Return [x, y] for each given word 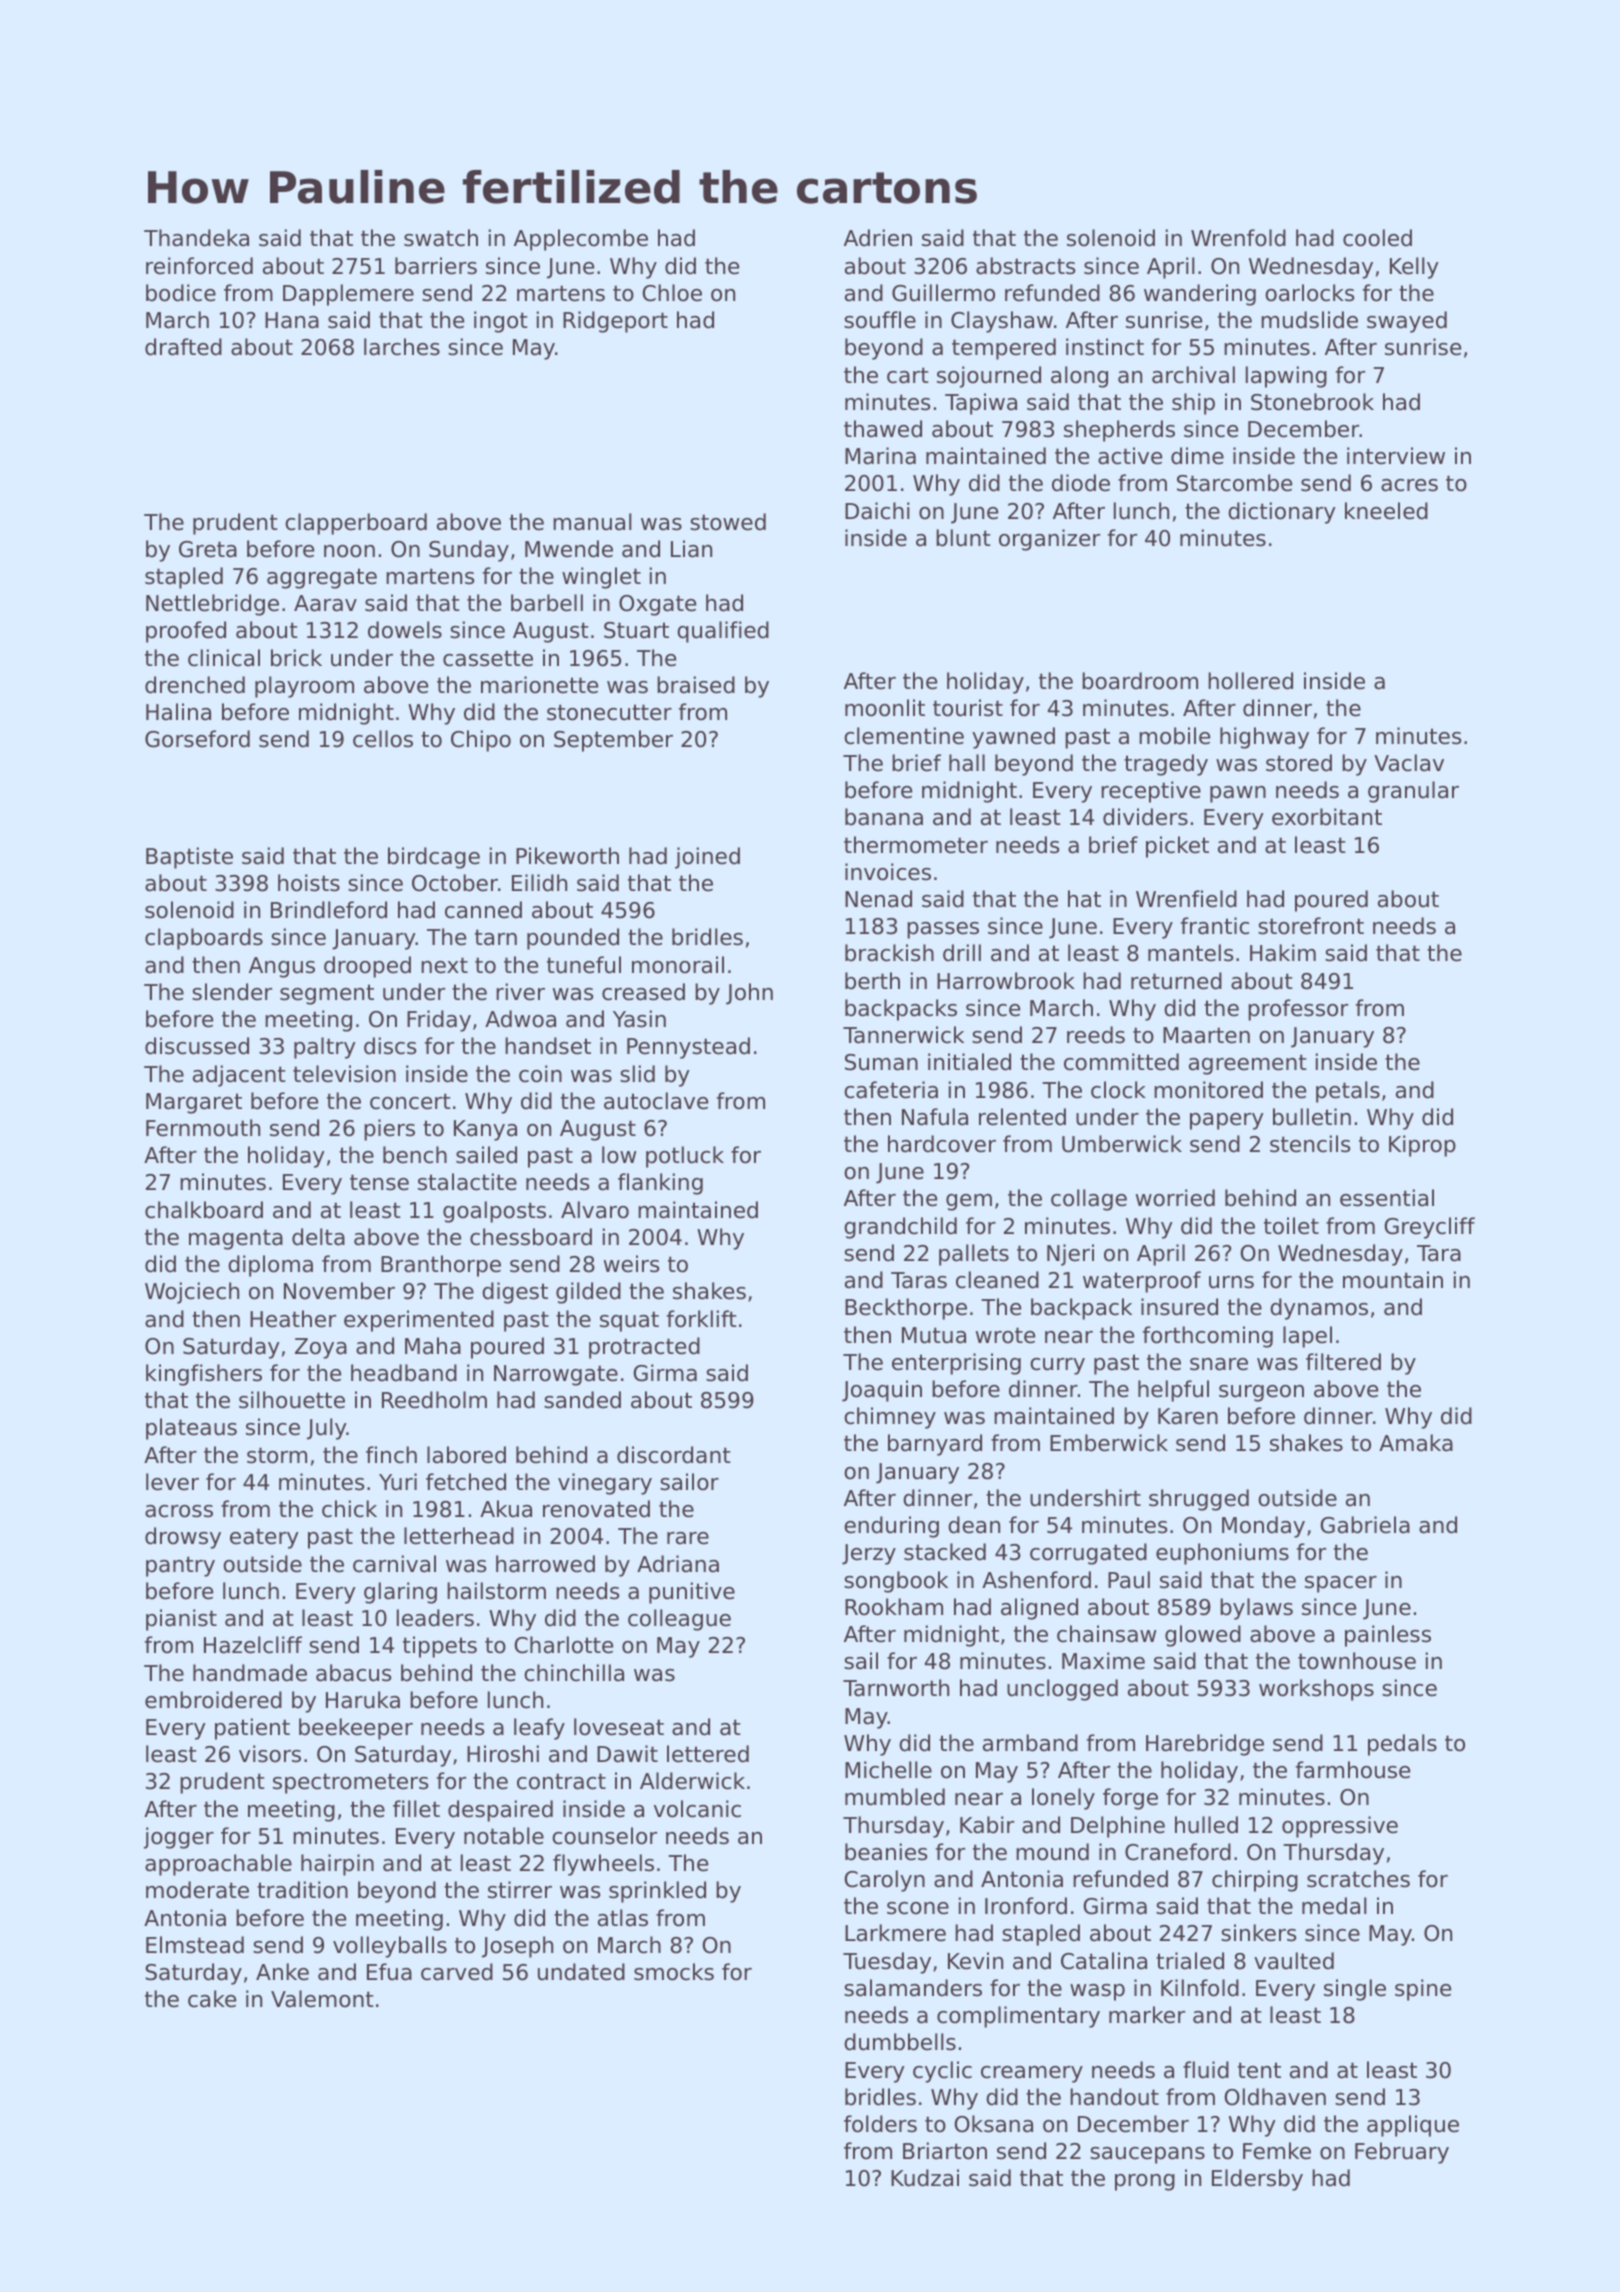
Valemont [322, 1999]
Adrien [878, 238]
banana [884, 817]
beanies [886, 1852]
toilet [1291, 1226]
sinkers [1258, 1933]
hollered [1250, 681]
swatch [441, 238]
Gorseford [197, 739]
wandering [1200, 295]
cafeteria [891, 1090]
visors [270, 1754]
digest [515, 1293]
